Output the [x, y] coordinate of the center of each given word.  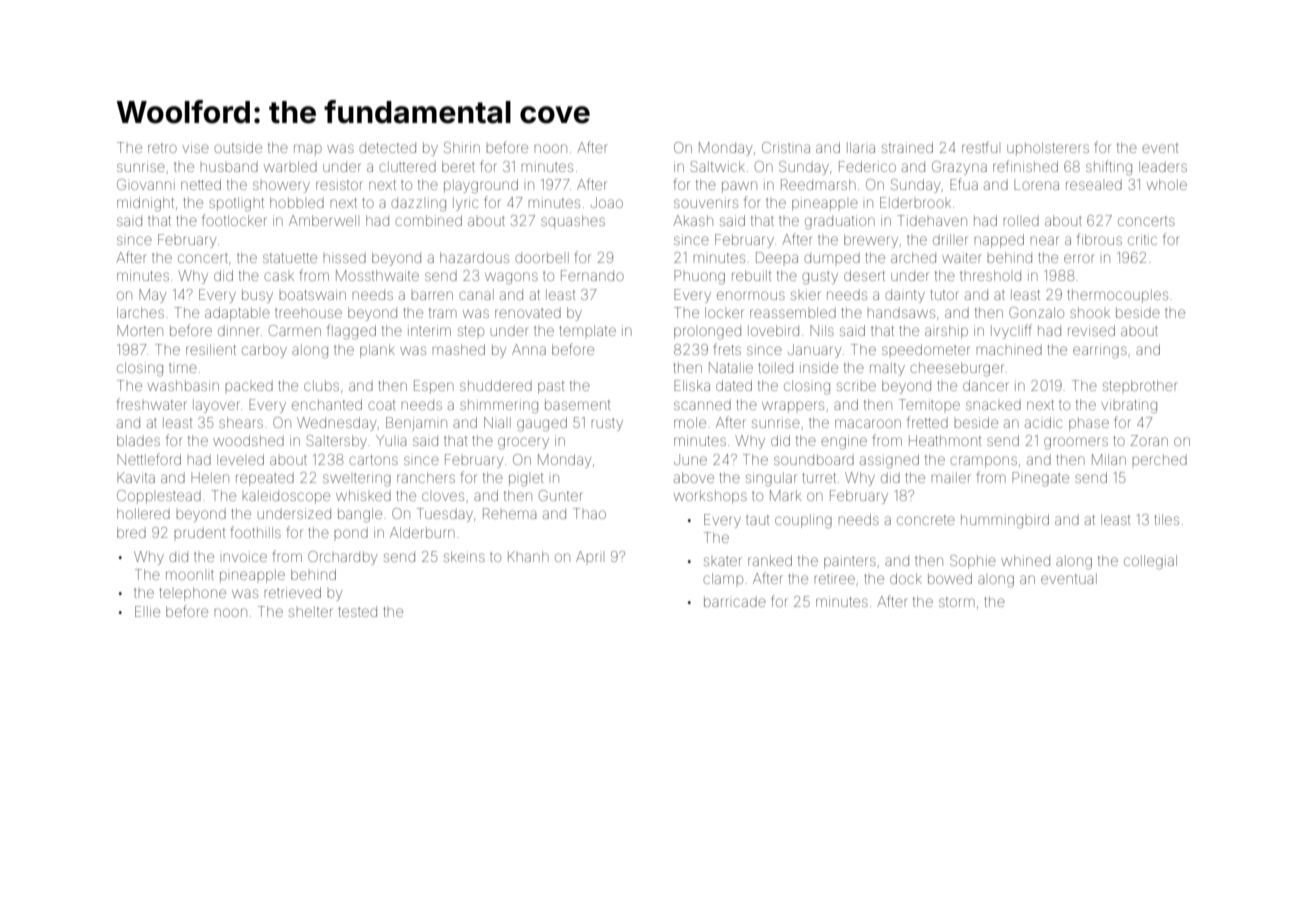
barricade [735, 601]
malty [887, 369]
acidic [1043, 422]
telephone [192, 594]
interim [429, 330]
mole [690, 422]
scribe [856, 385]
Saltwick [718, 166]
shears [241, 422]
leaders [1163, 166]
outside [238, 147]
